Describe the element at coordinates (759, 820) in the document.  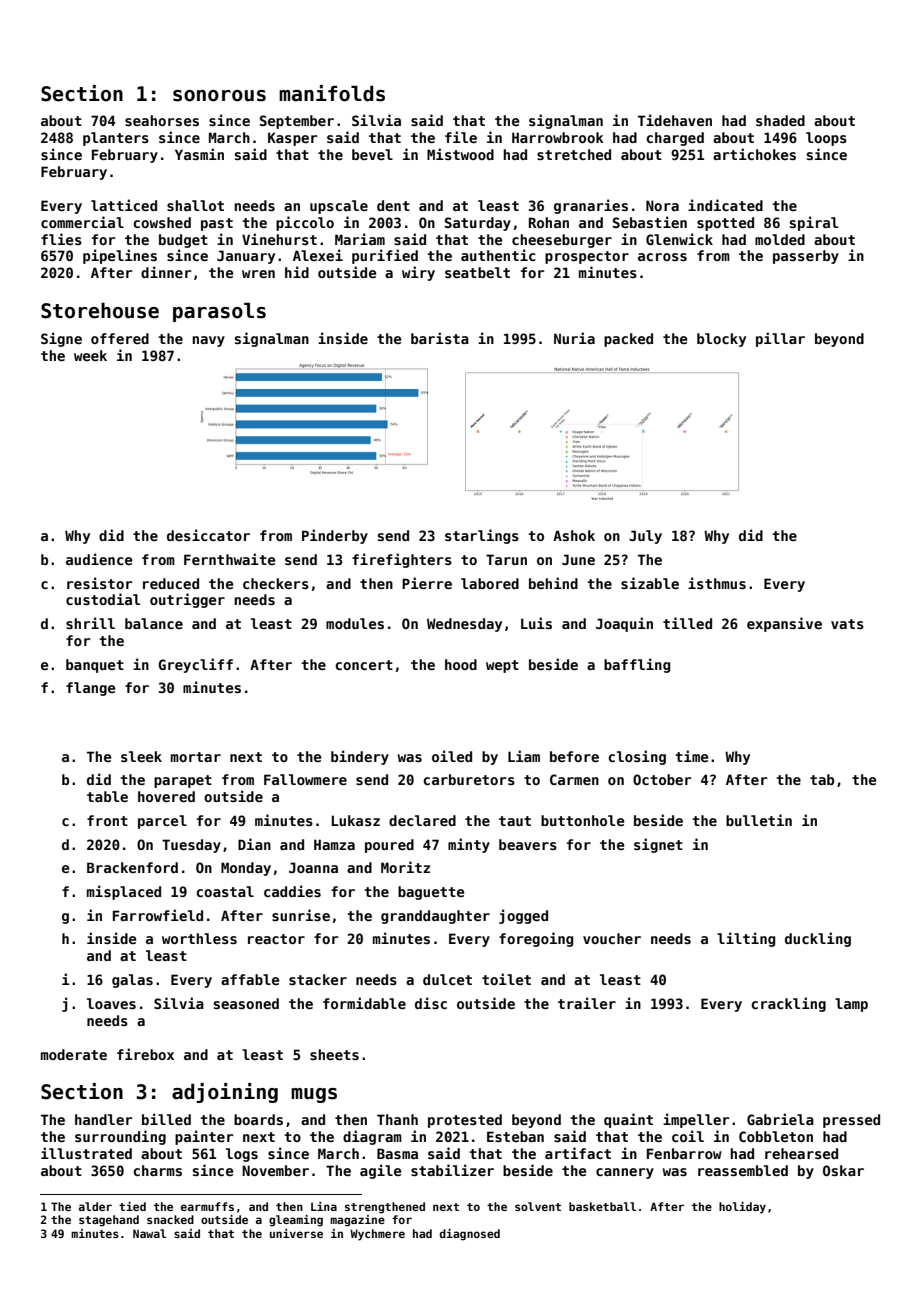
I see `bulletin` at that location.
